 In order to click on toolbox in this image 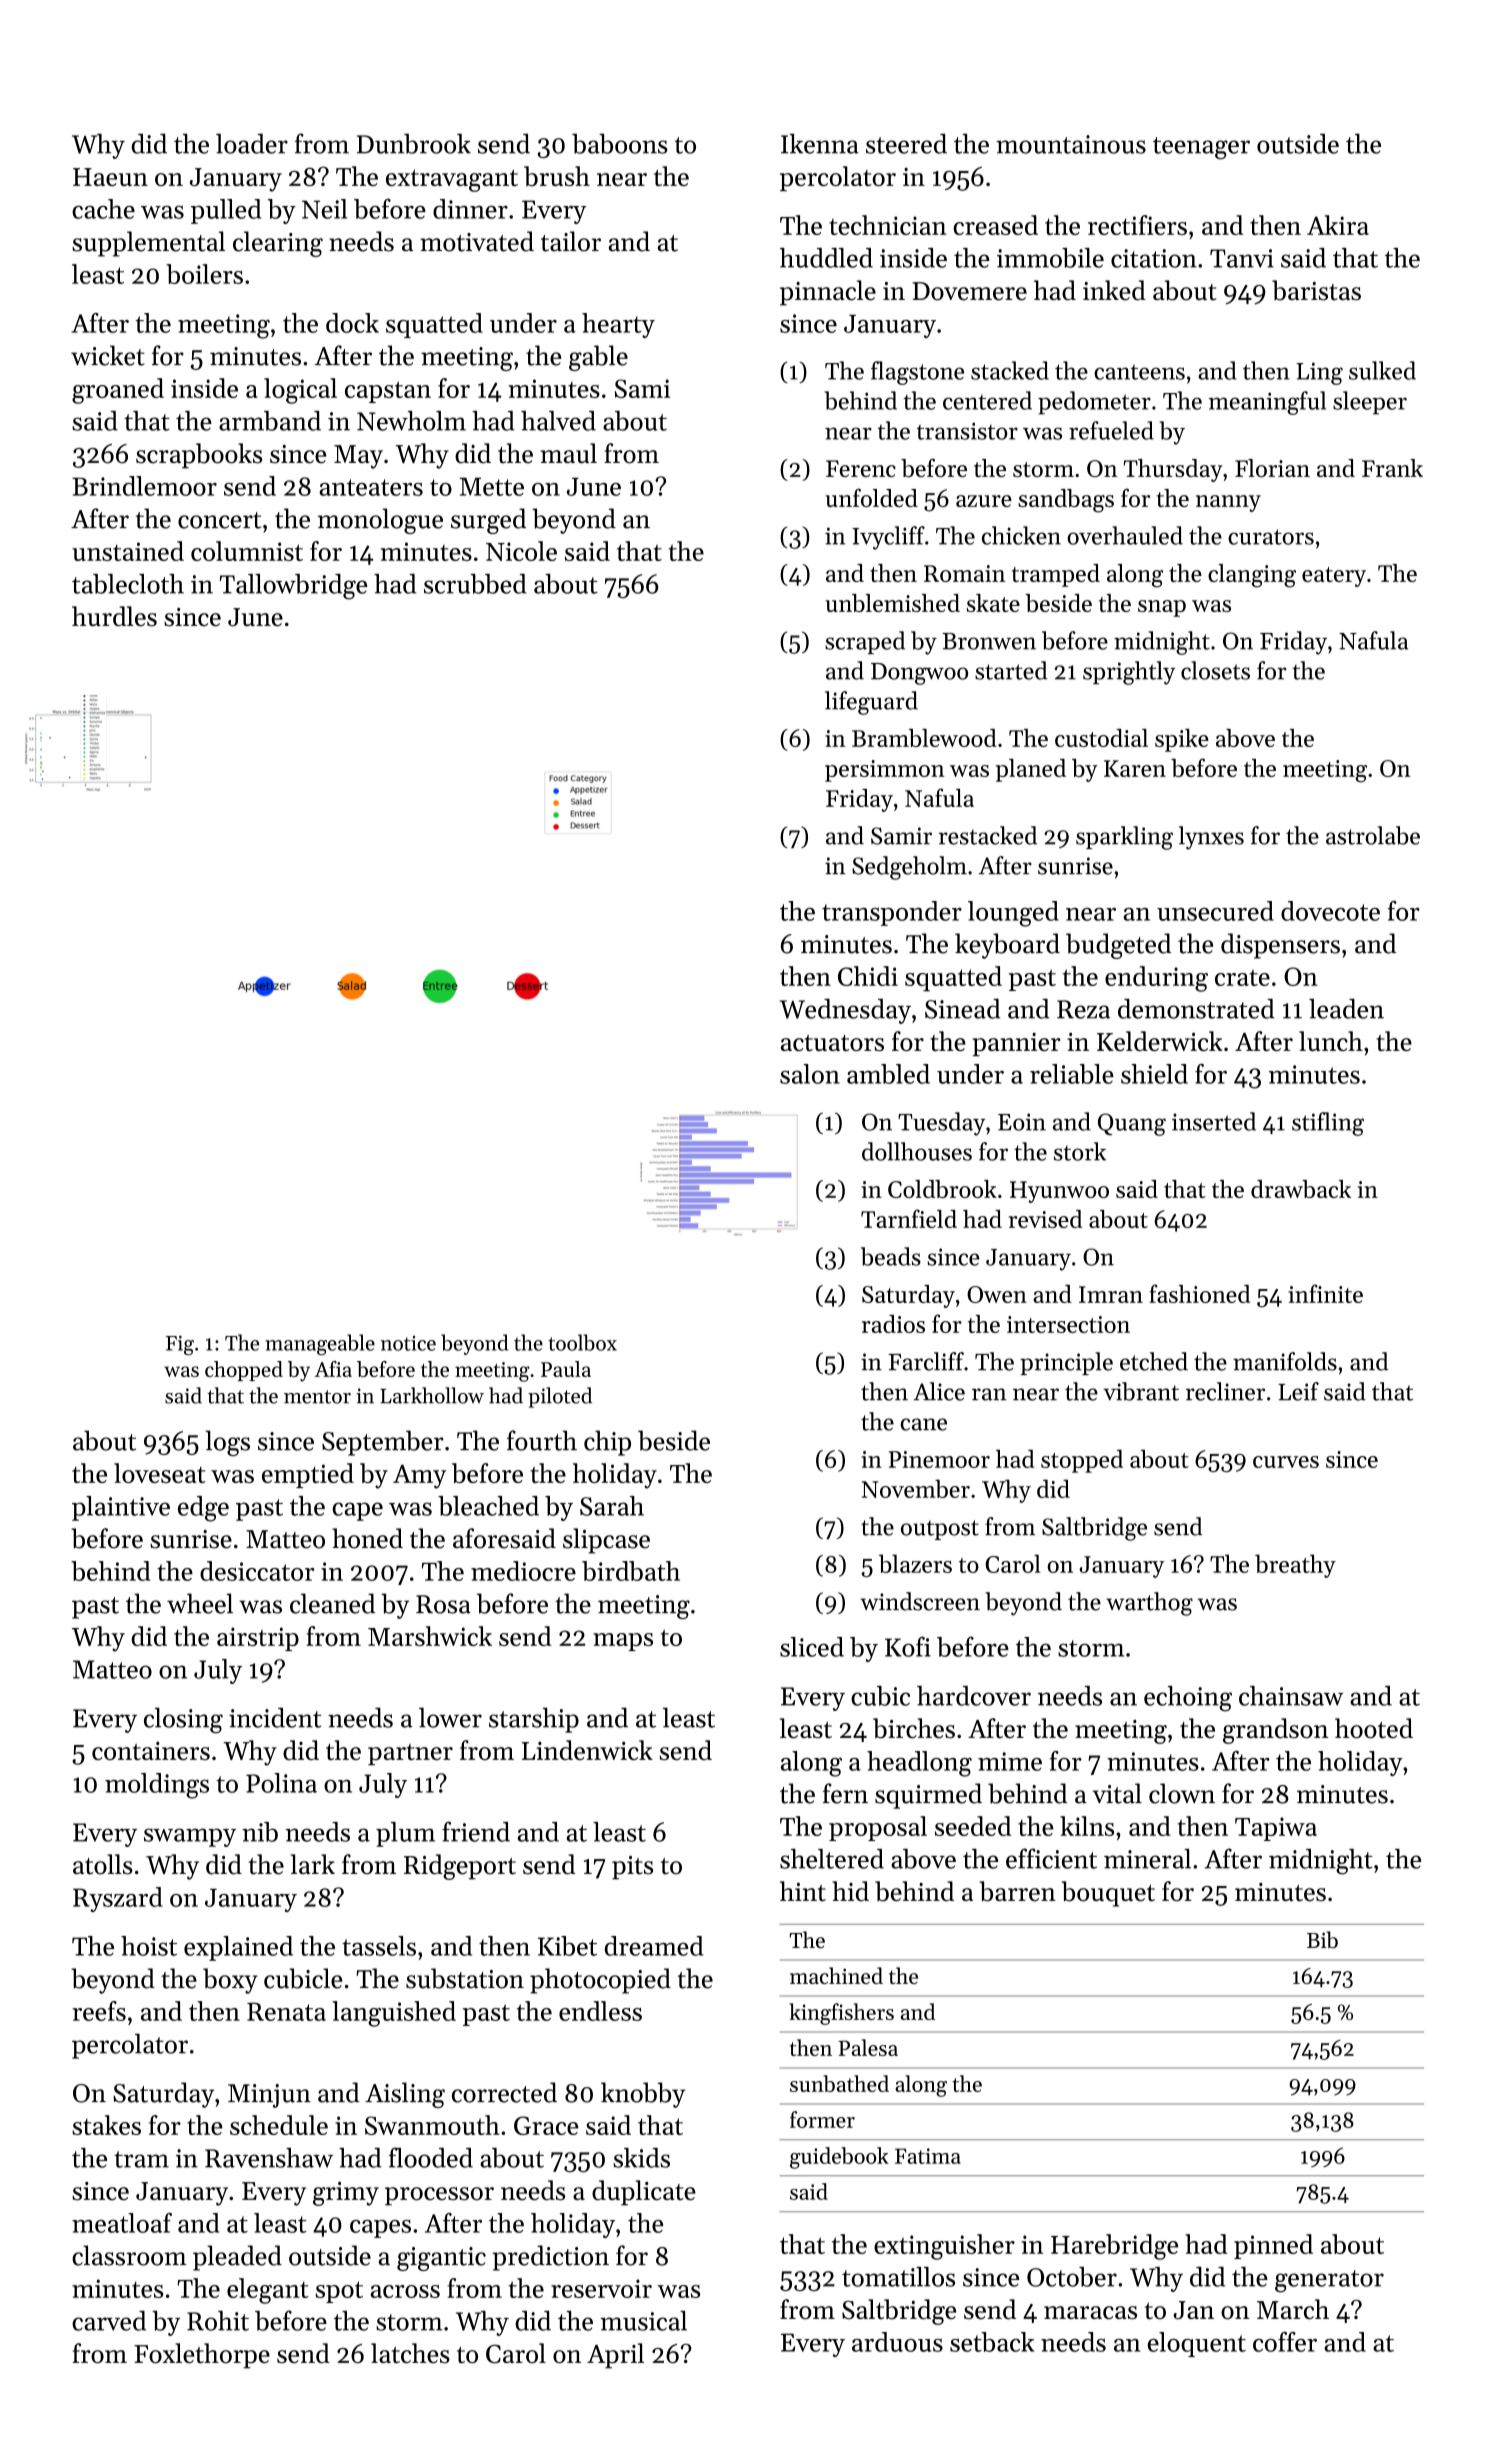, I will do `click(582, 1342)`.
